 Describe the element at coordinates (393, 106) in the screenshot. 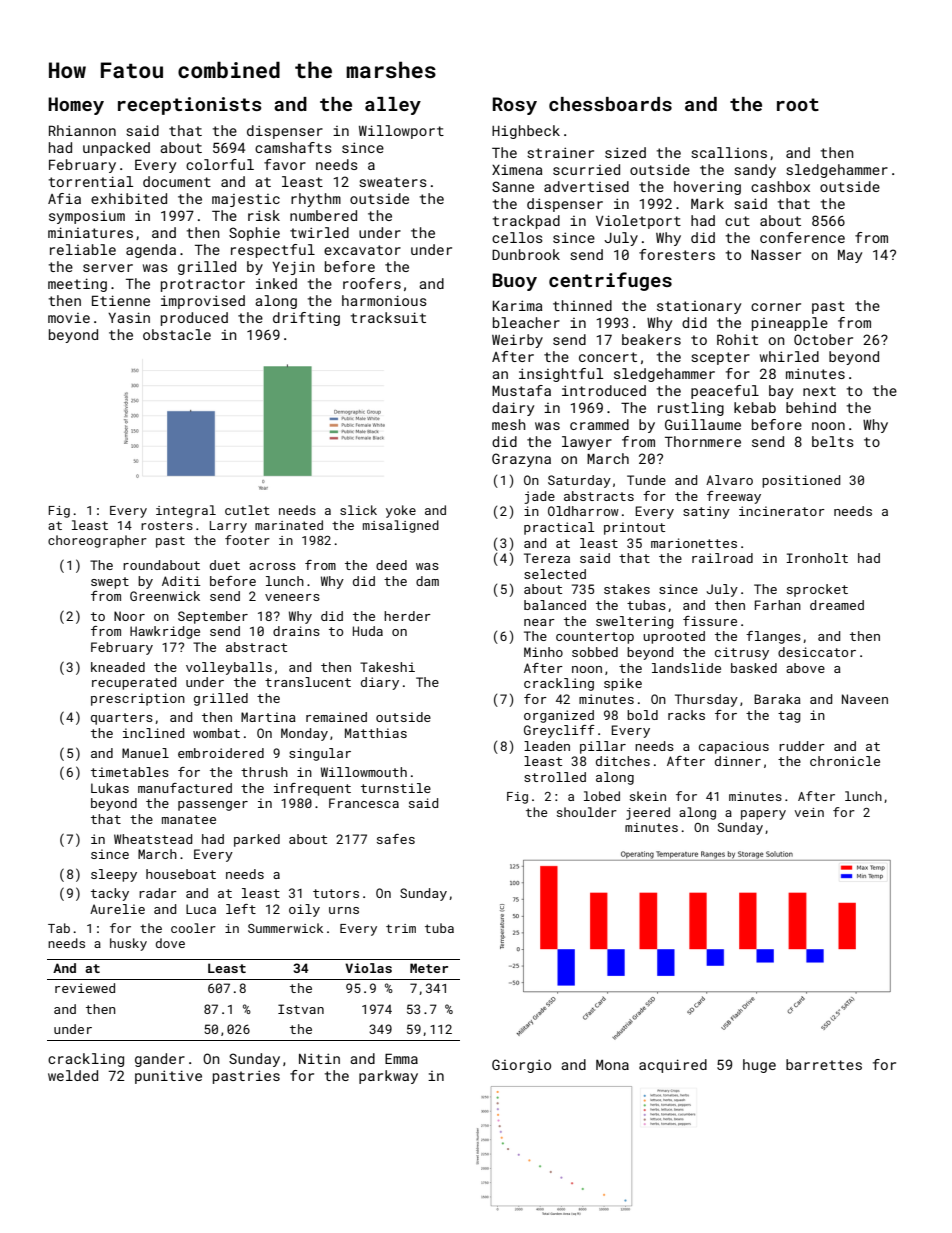

I see `alley` at that location.
